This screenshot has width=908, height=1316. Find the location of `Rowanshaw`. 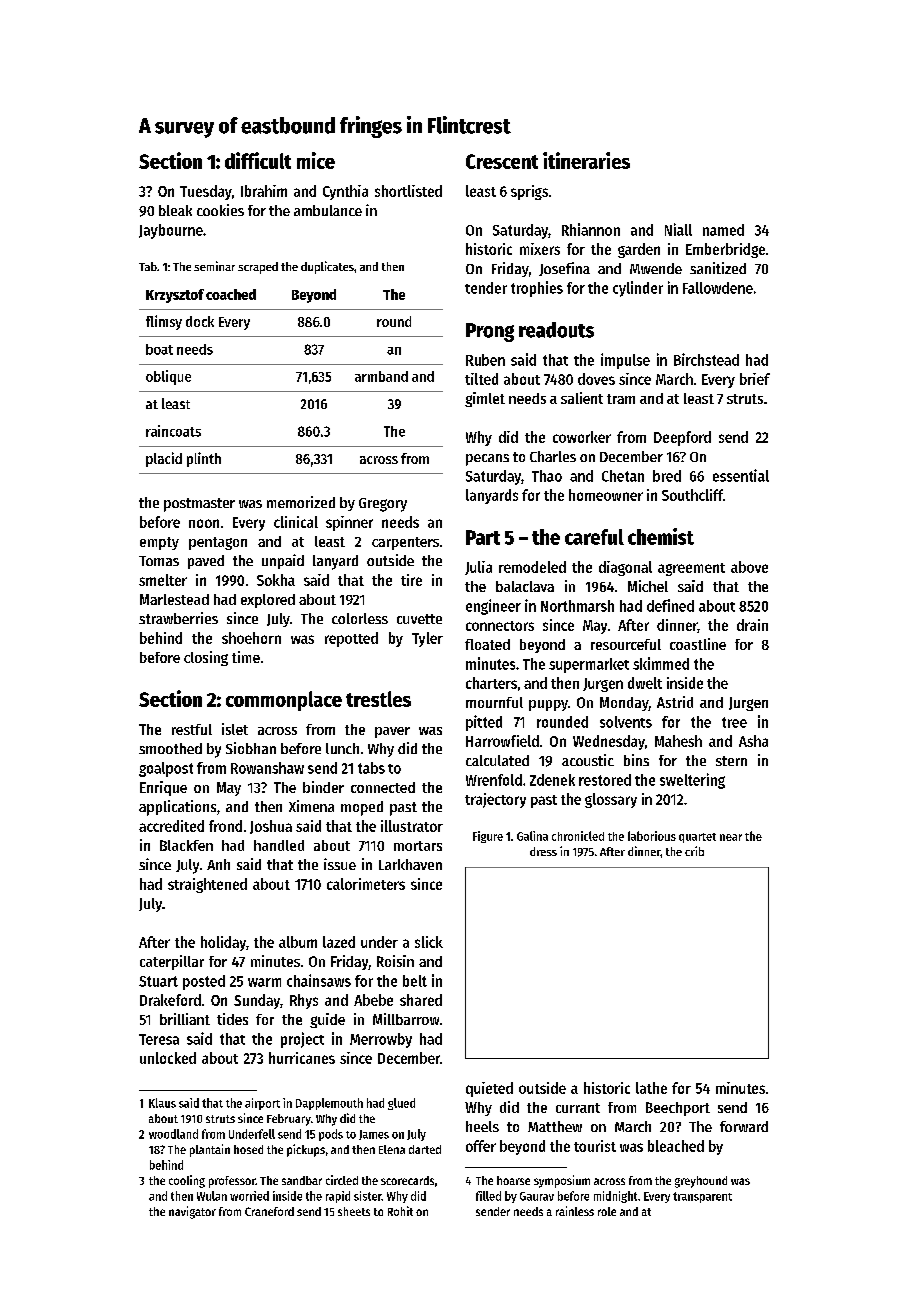

Rowanshaw is located at coordinates (267, 768).
